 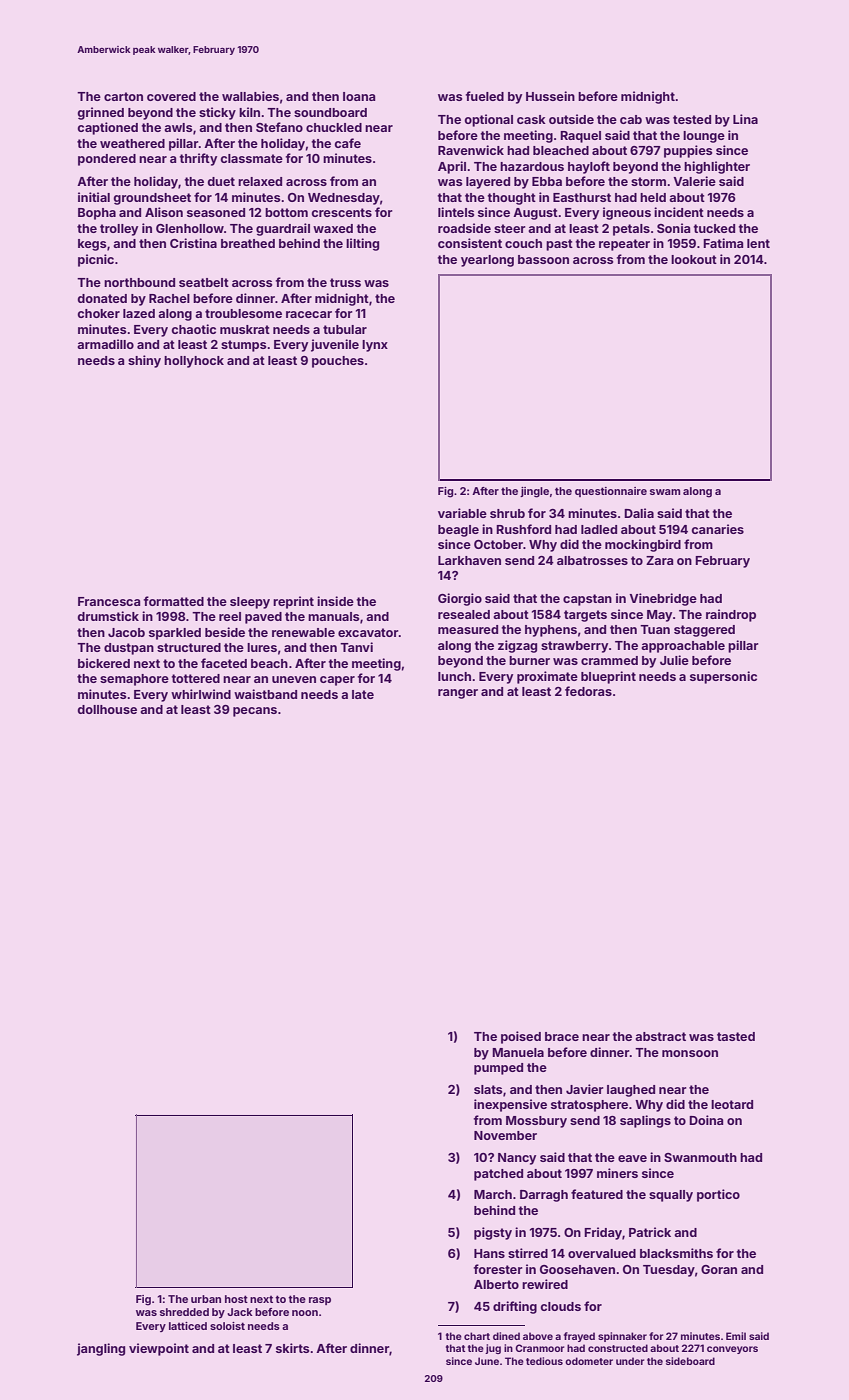 I want to click on host, so click(x=236, y=1299).
